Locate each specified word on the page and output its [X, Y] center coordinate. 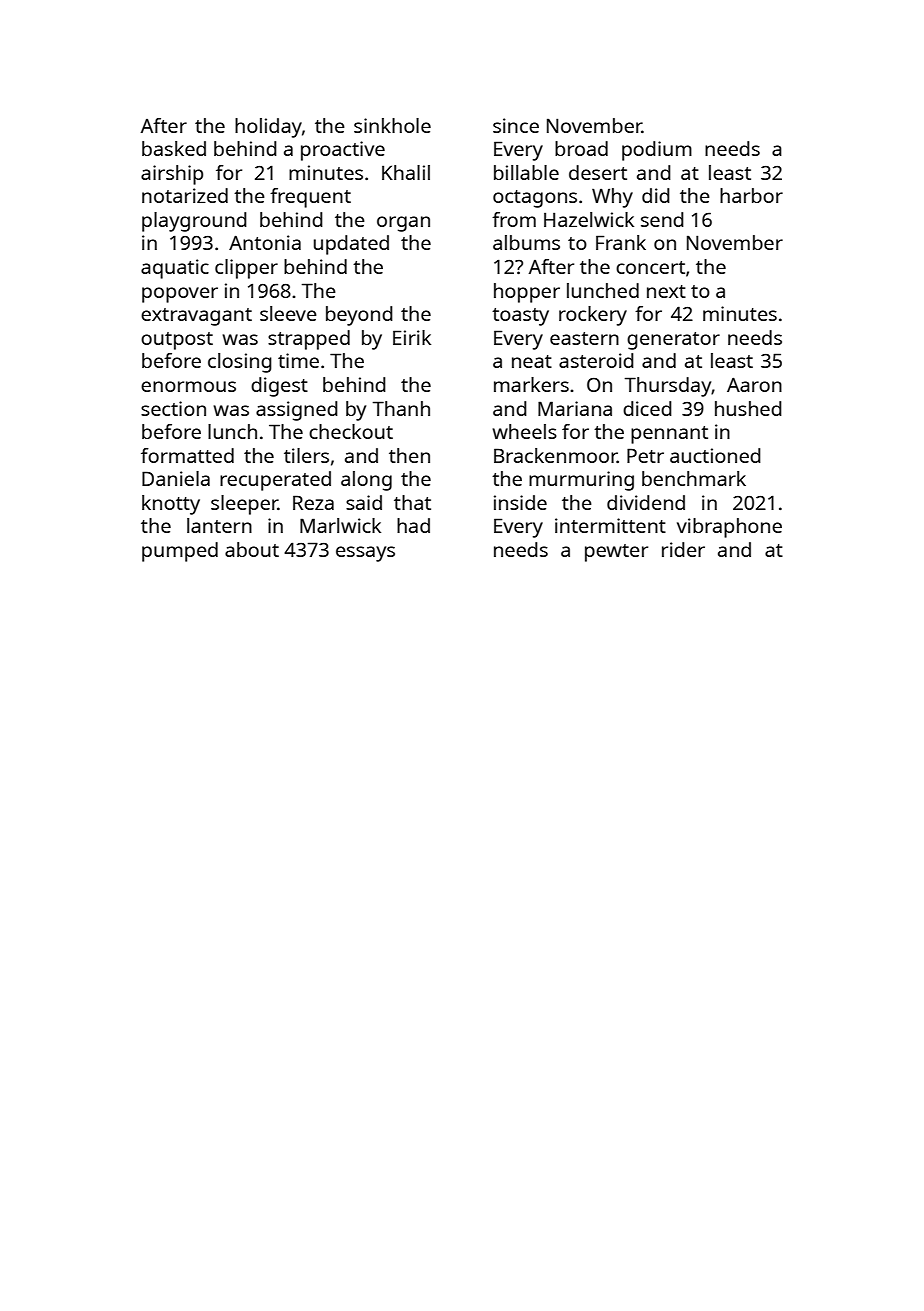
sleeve [288, 313]
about [252, 549]
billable [526, 172]
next [666, 291]
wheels [524, 431]
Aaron [754, 384]
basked [174, 148]
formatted [187, 455]
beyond [359, 316]
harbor [751, 195]
